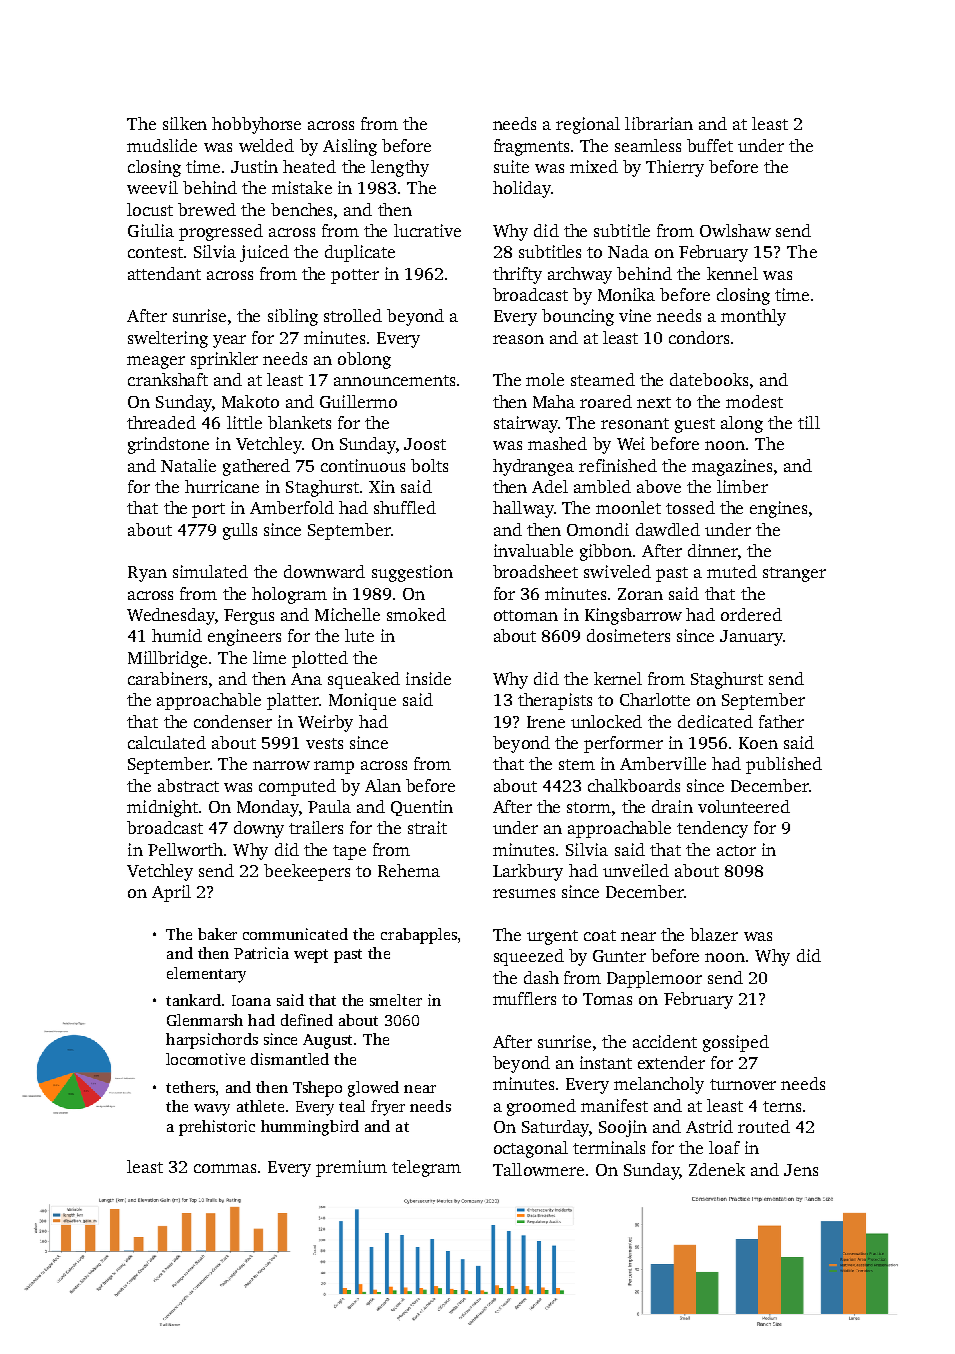 Image resolution: width=955 pixels, height=1354 pixels. Describe the element at coordinates (623, 744) in the image. I see `performer` at that location.
